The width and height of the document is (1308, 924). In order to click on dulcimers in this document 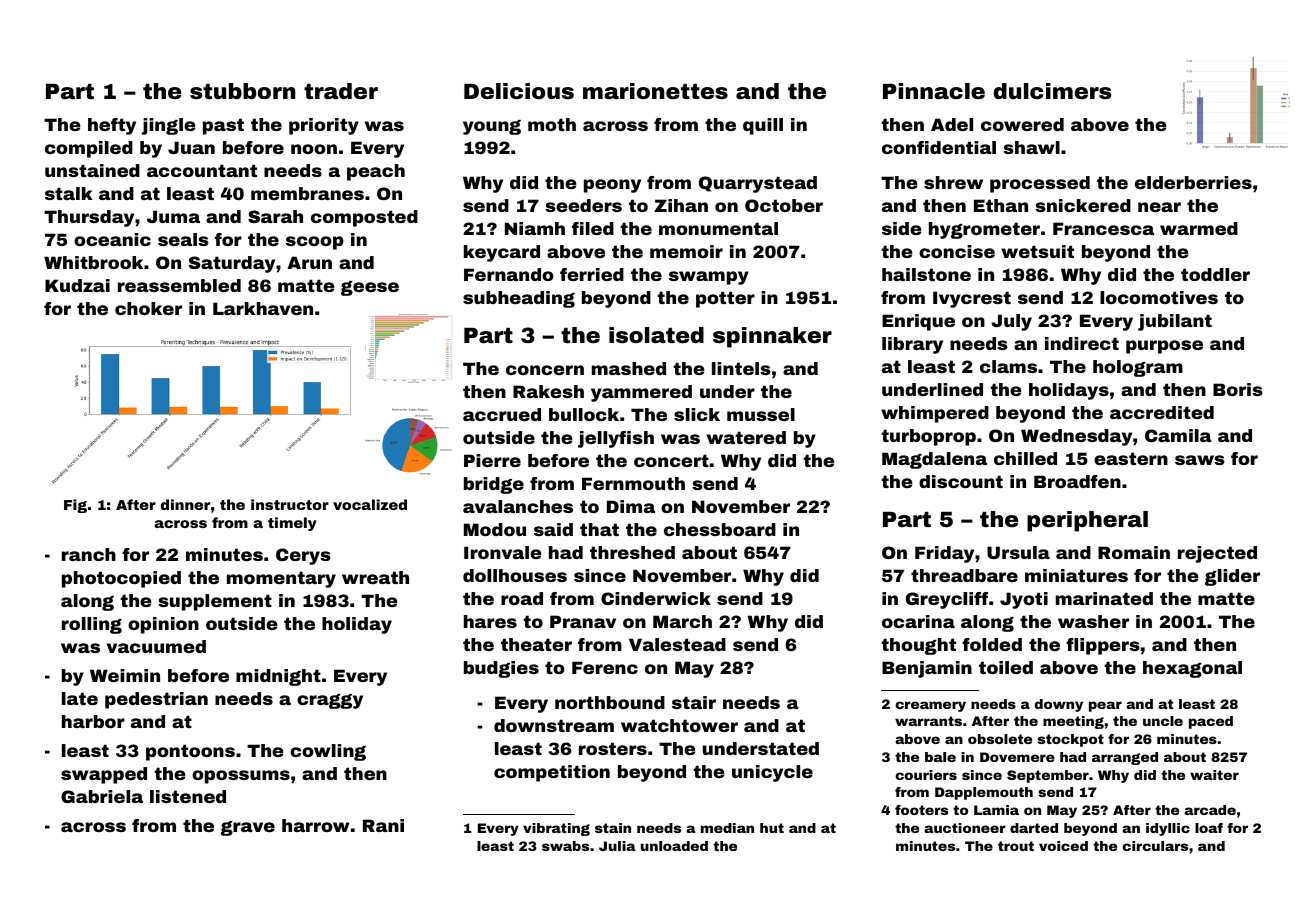, I will do `click(1052, 91)`.
